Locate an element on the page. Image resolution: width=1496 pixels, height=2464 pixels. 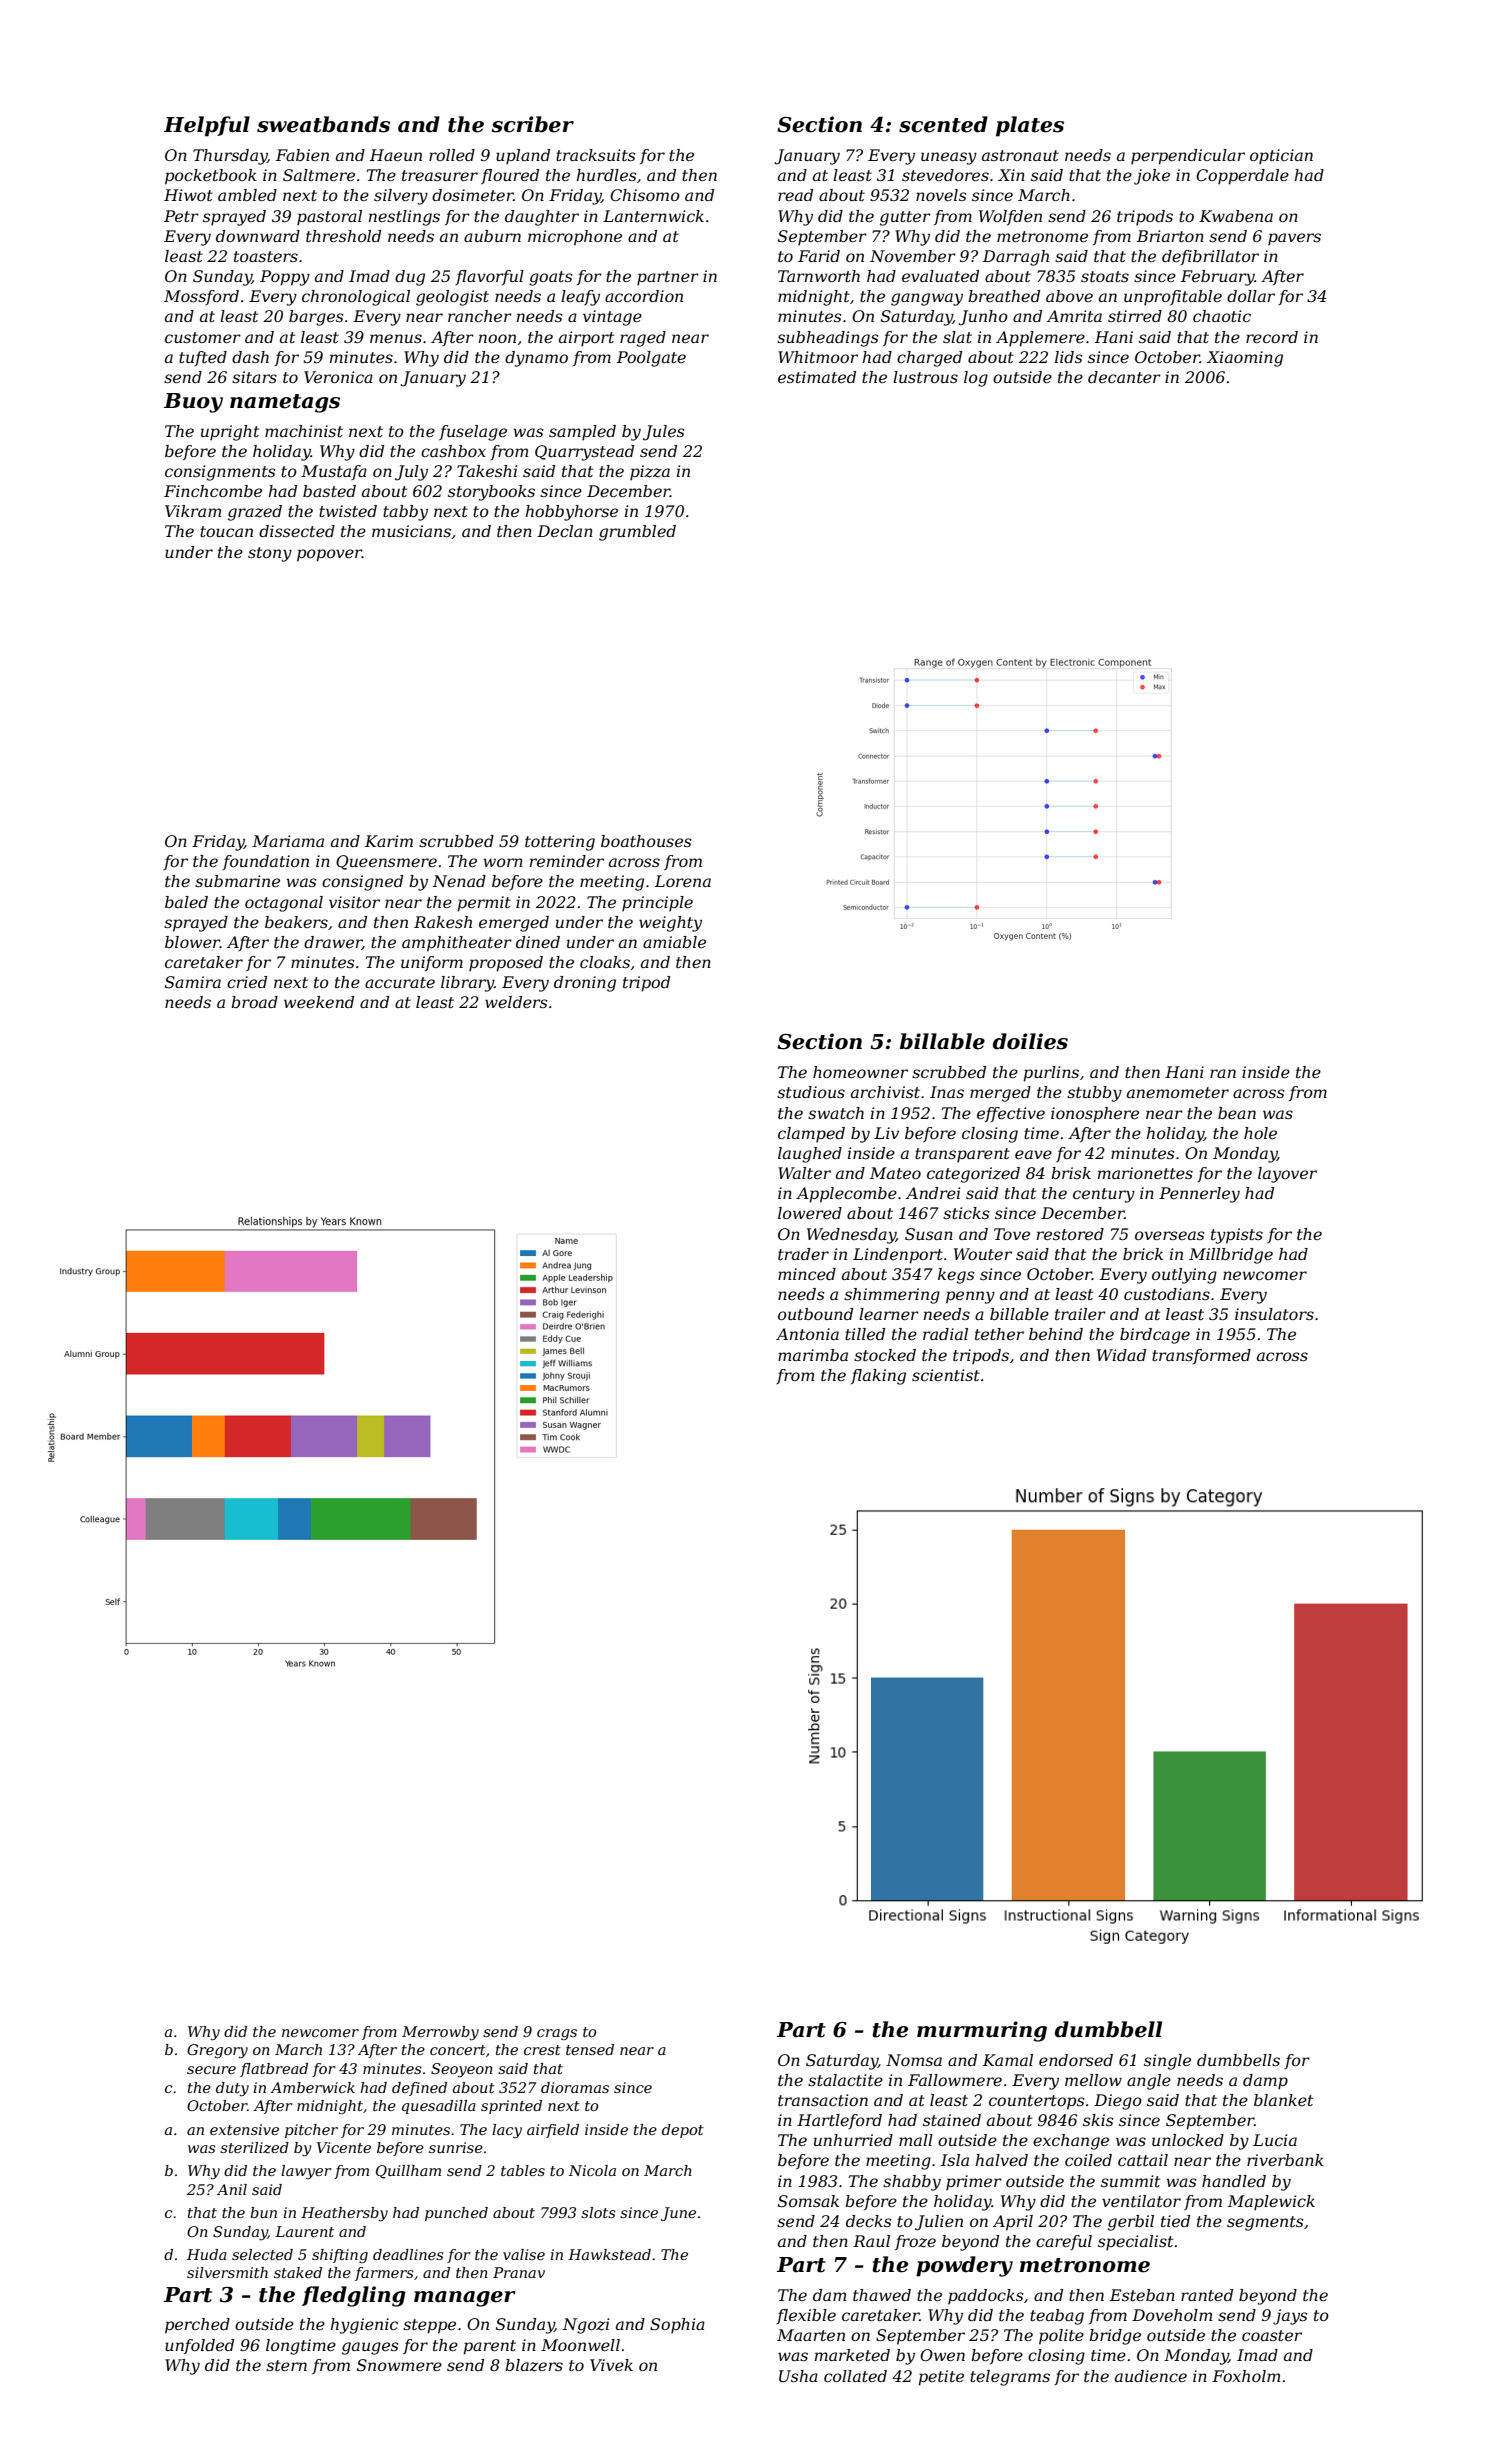
Poppy is located at coordinates (285, 278).
